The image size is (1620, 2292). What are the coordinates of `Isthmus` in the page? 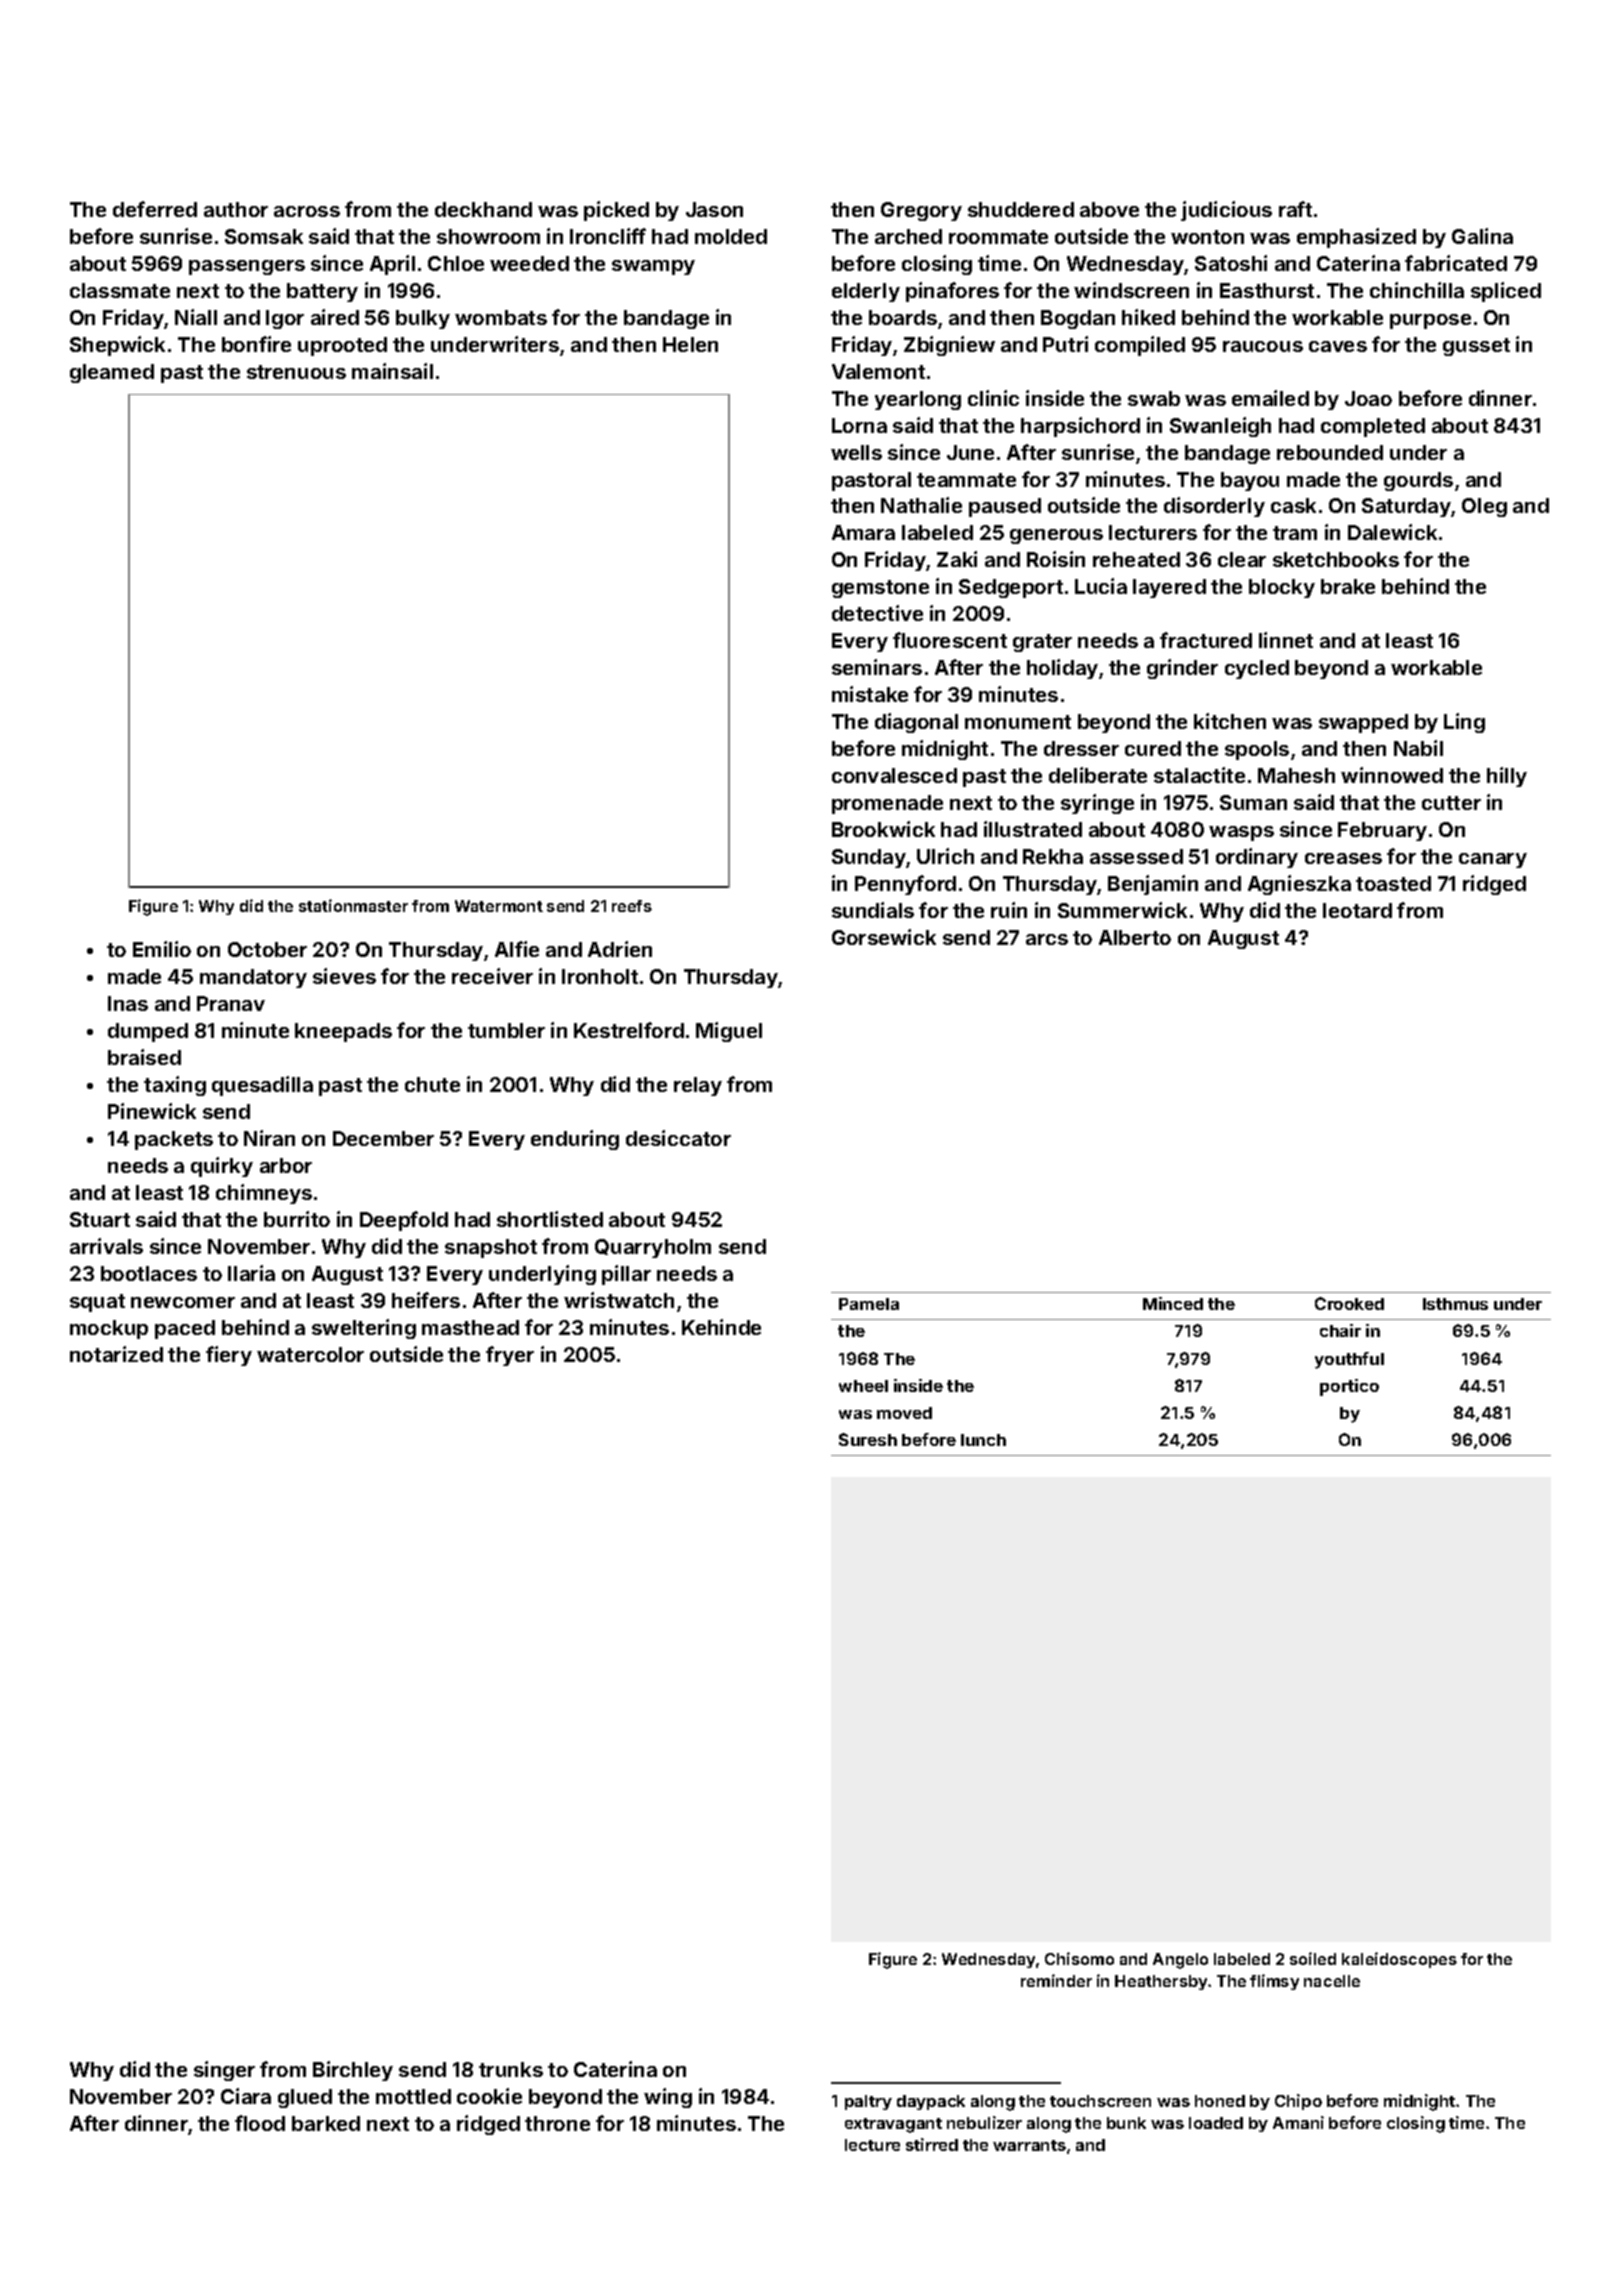 It's located at (1455, 1304).
